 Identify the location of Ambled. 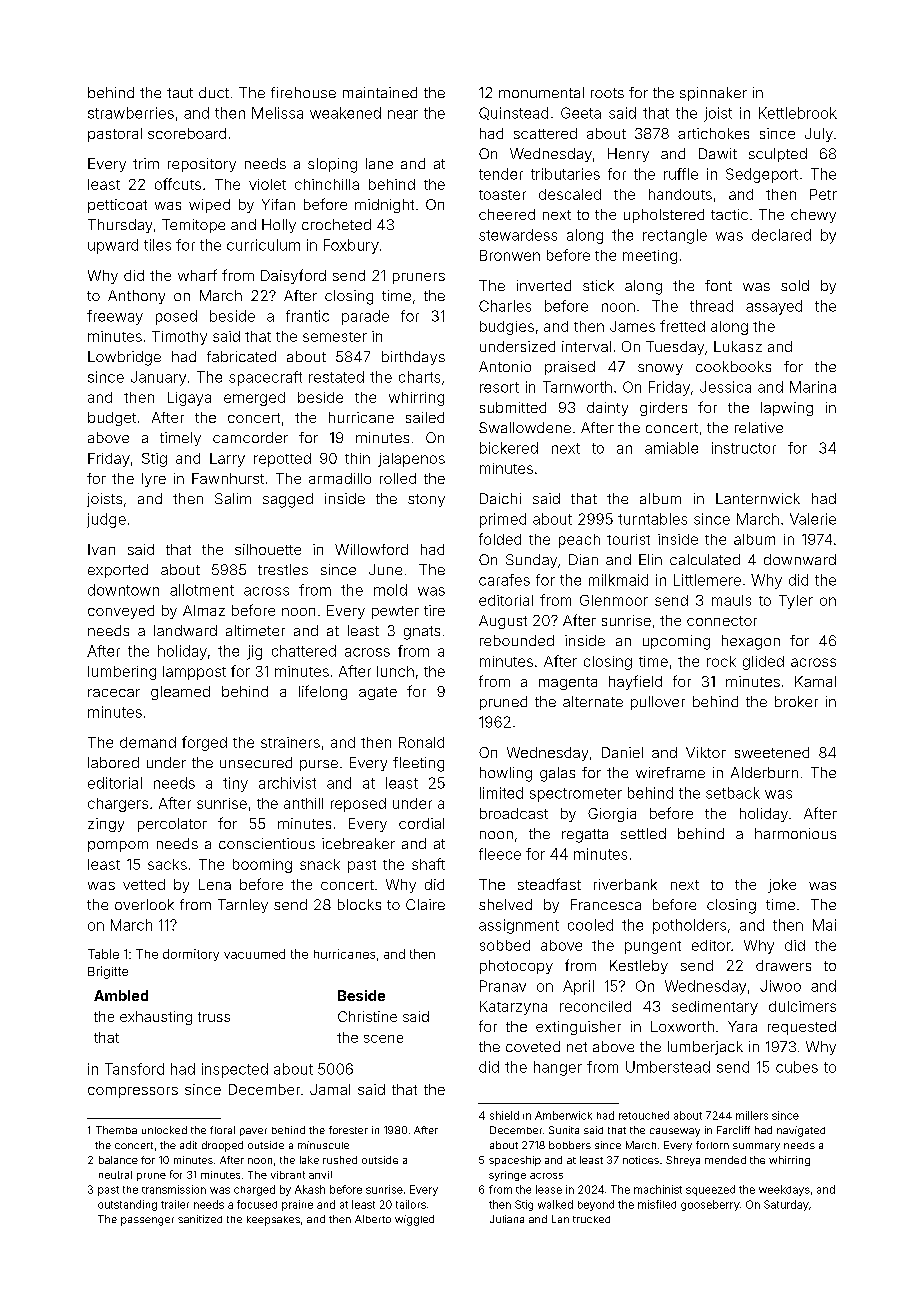
(121, 995).
